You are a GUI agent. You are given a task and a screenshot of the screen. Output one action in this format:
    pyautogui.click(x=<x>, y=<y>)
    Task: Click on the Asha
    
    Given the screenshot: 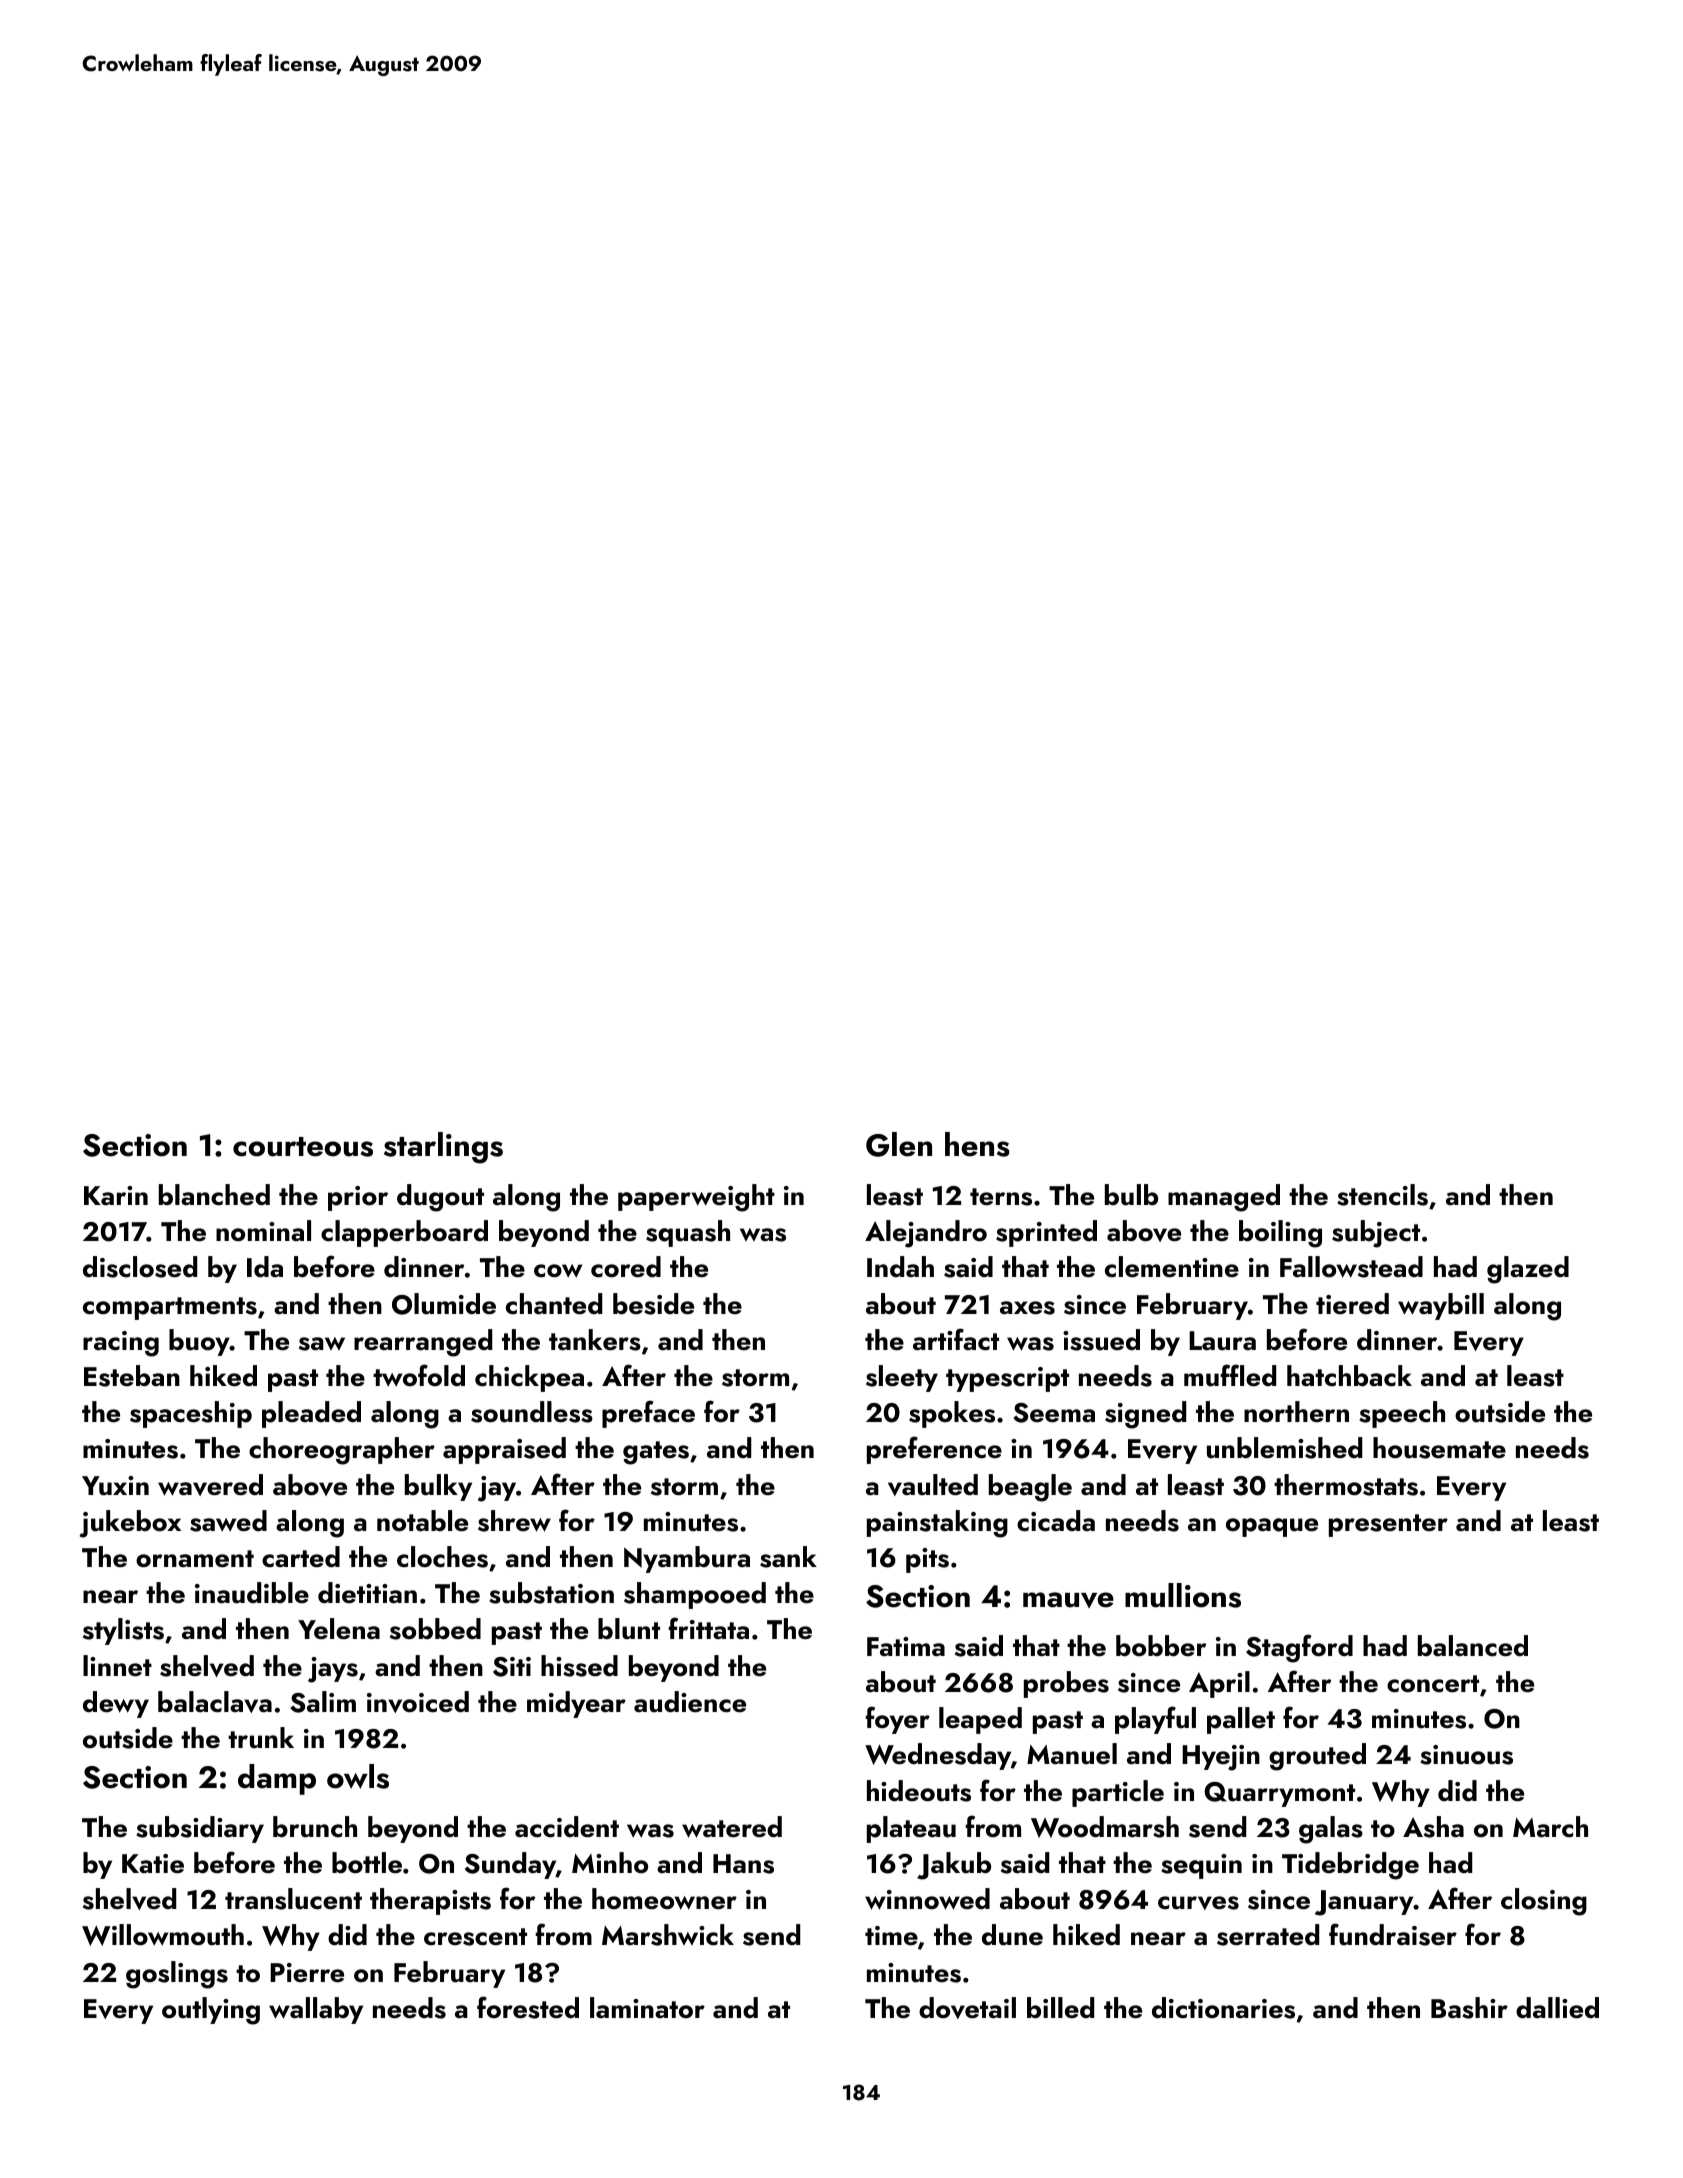 What is the action you would take?
    pyautogui.click(x=1433, y=1827)
